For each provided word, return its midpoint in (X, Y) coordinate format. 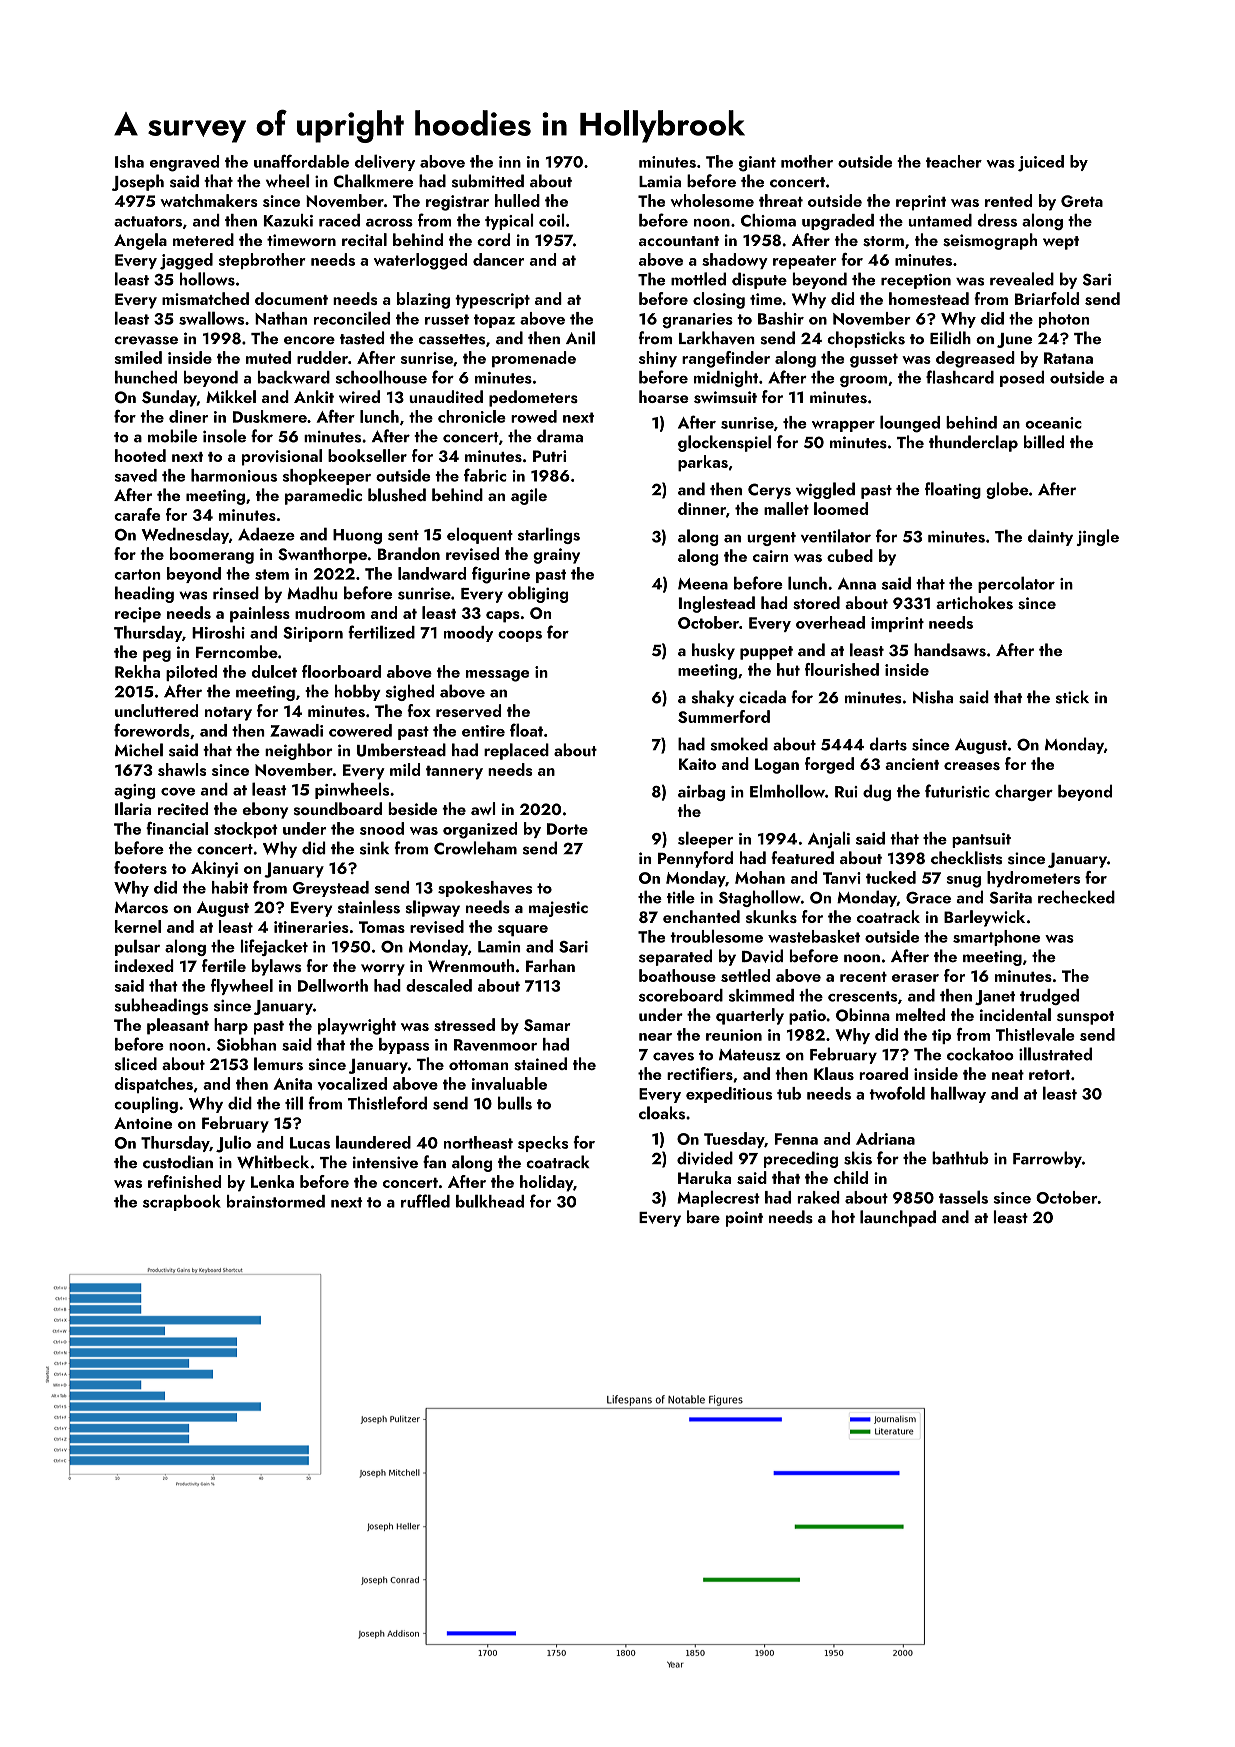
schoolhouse (381, 377)
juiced (1041, 163)
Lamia (660, 182)
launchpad (898, 1218)
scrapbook (182, 1203)
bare (703, 1216)
